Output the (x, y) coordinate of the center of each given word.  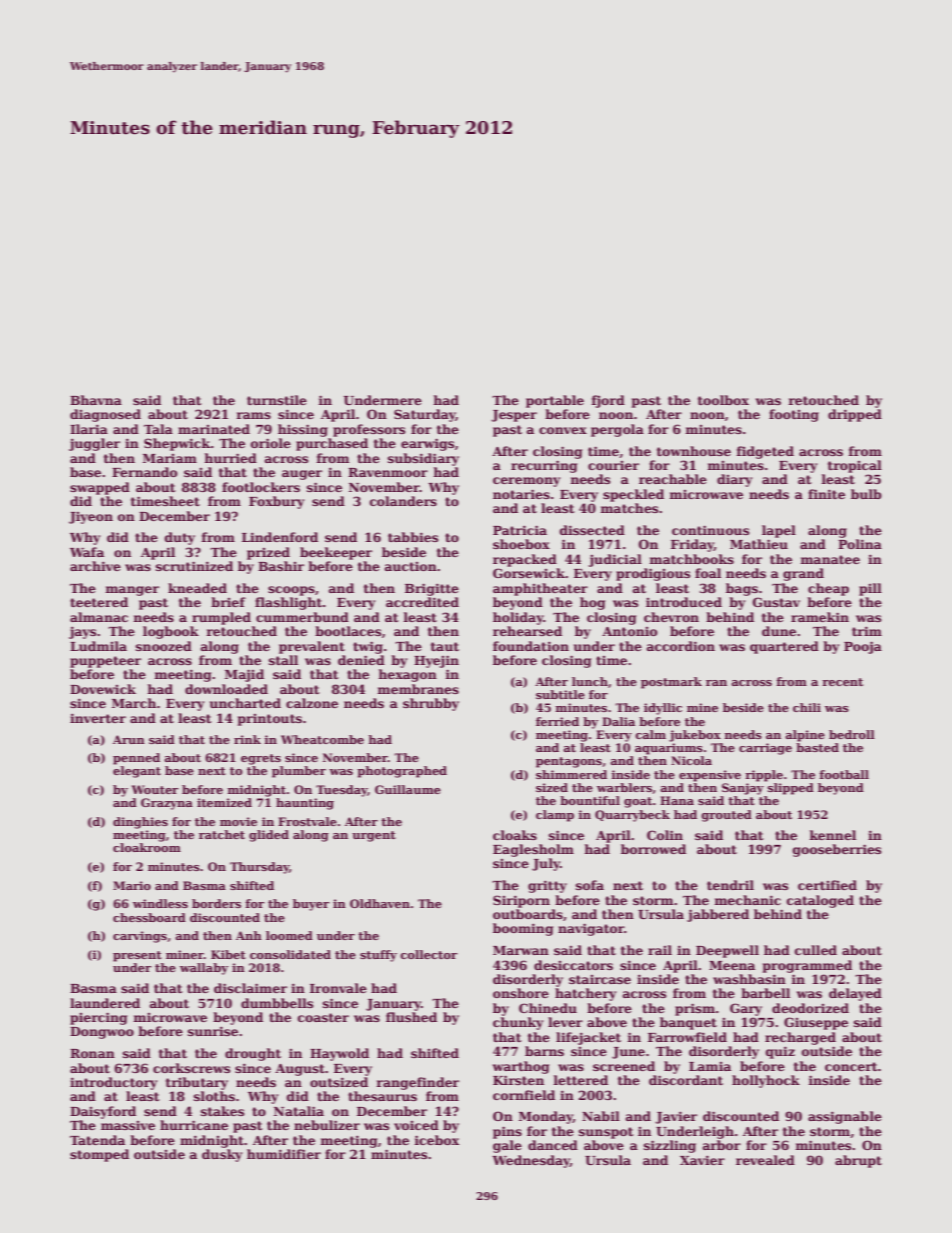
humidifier (284, 1154)
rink (247, 739)
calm (650, 734)
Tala (158, 429)
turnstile (277, 400)
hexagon (407, 675)
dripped (855, 415)
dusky (222, 1155)
